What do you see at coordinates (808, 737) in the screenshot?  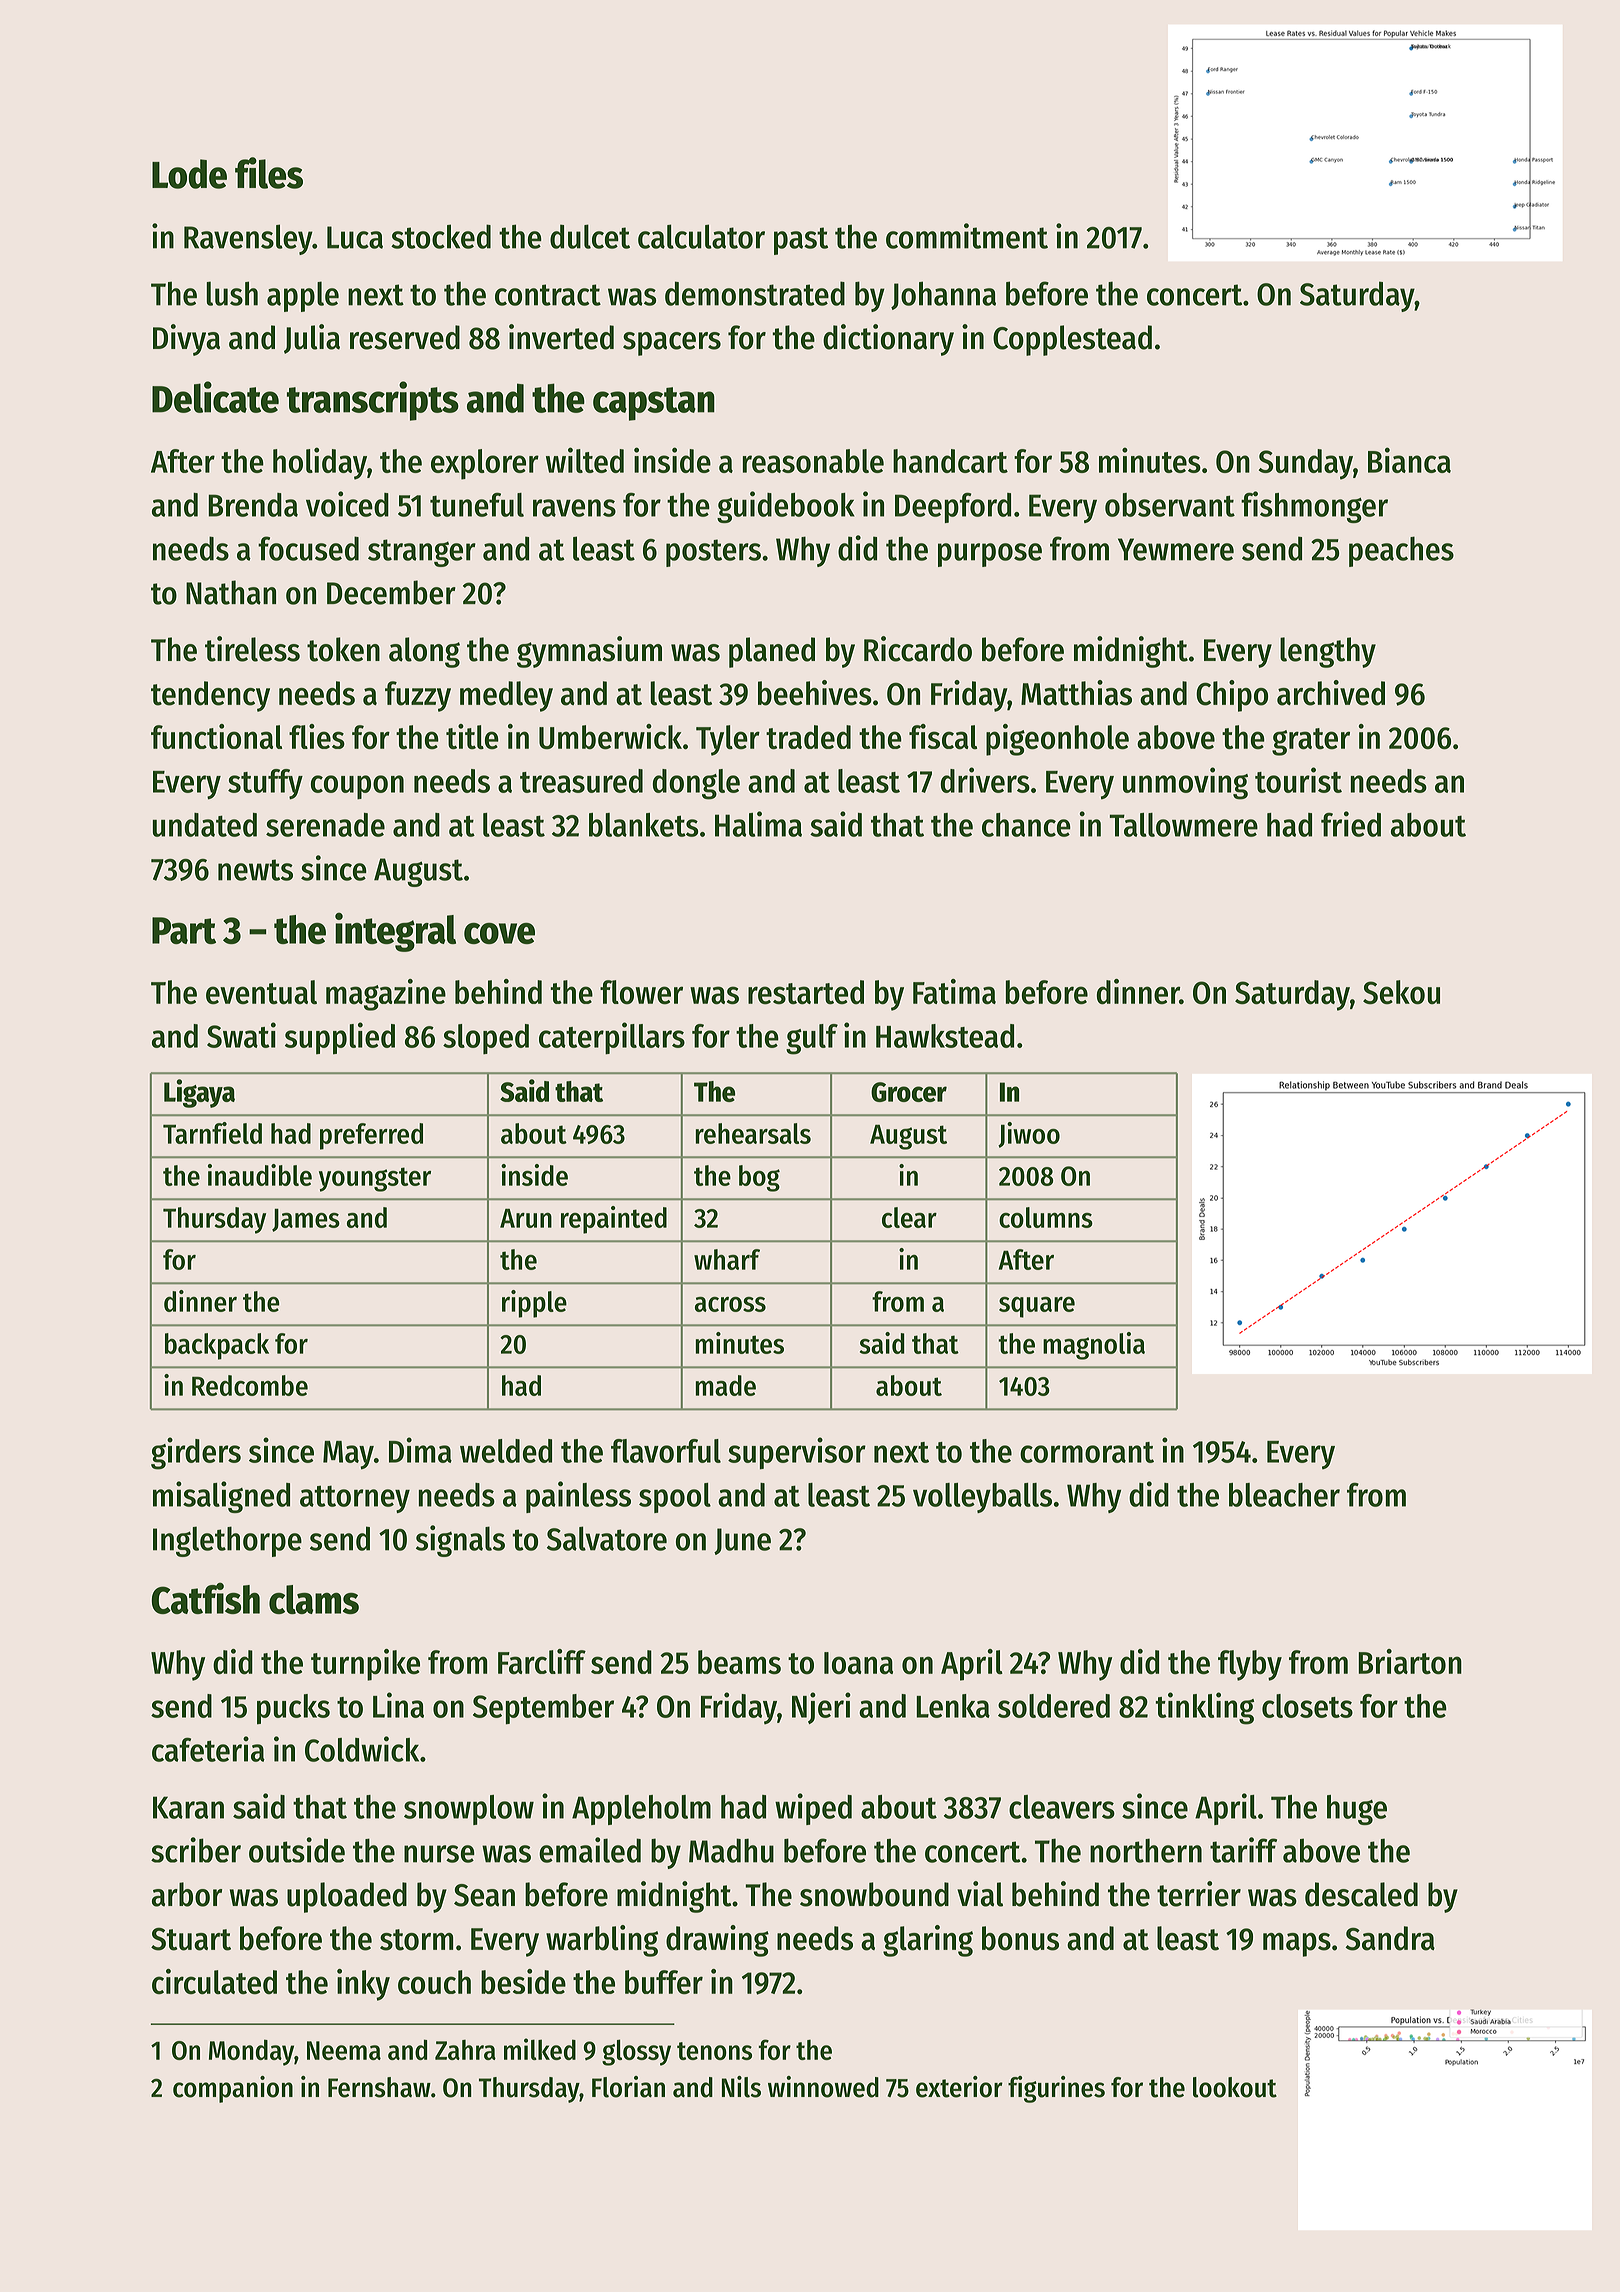 I see `traded` at bounding box center [808, 737].
